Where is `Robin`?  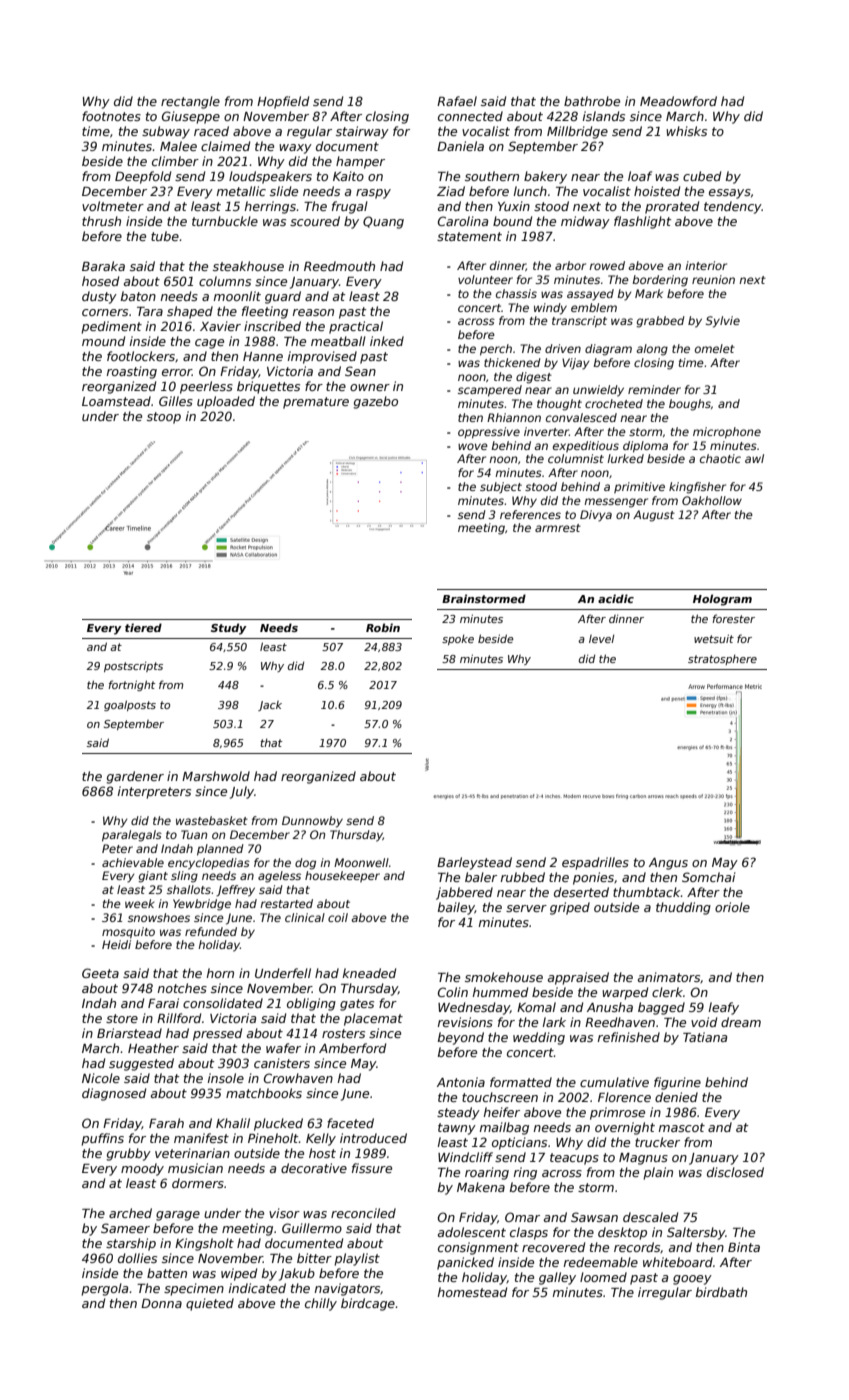
Robin is located at coordinates (383, 627).
